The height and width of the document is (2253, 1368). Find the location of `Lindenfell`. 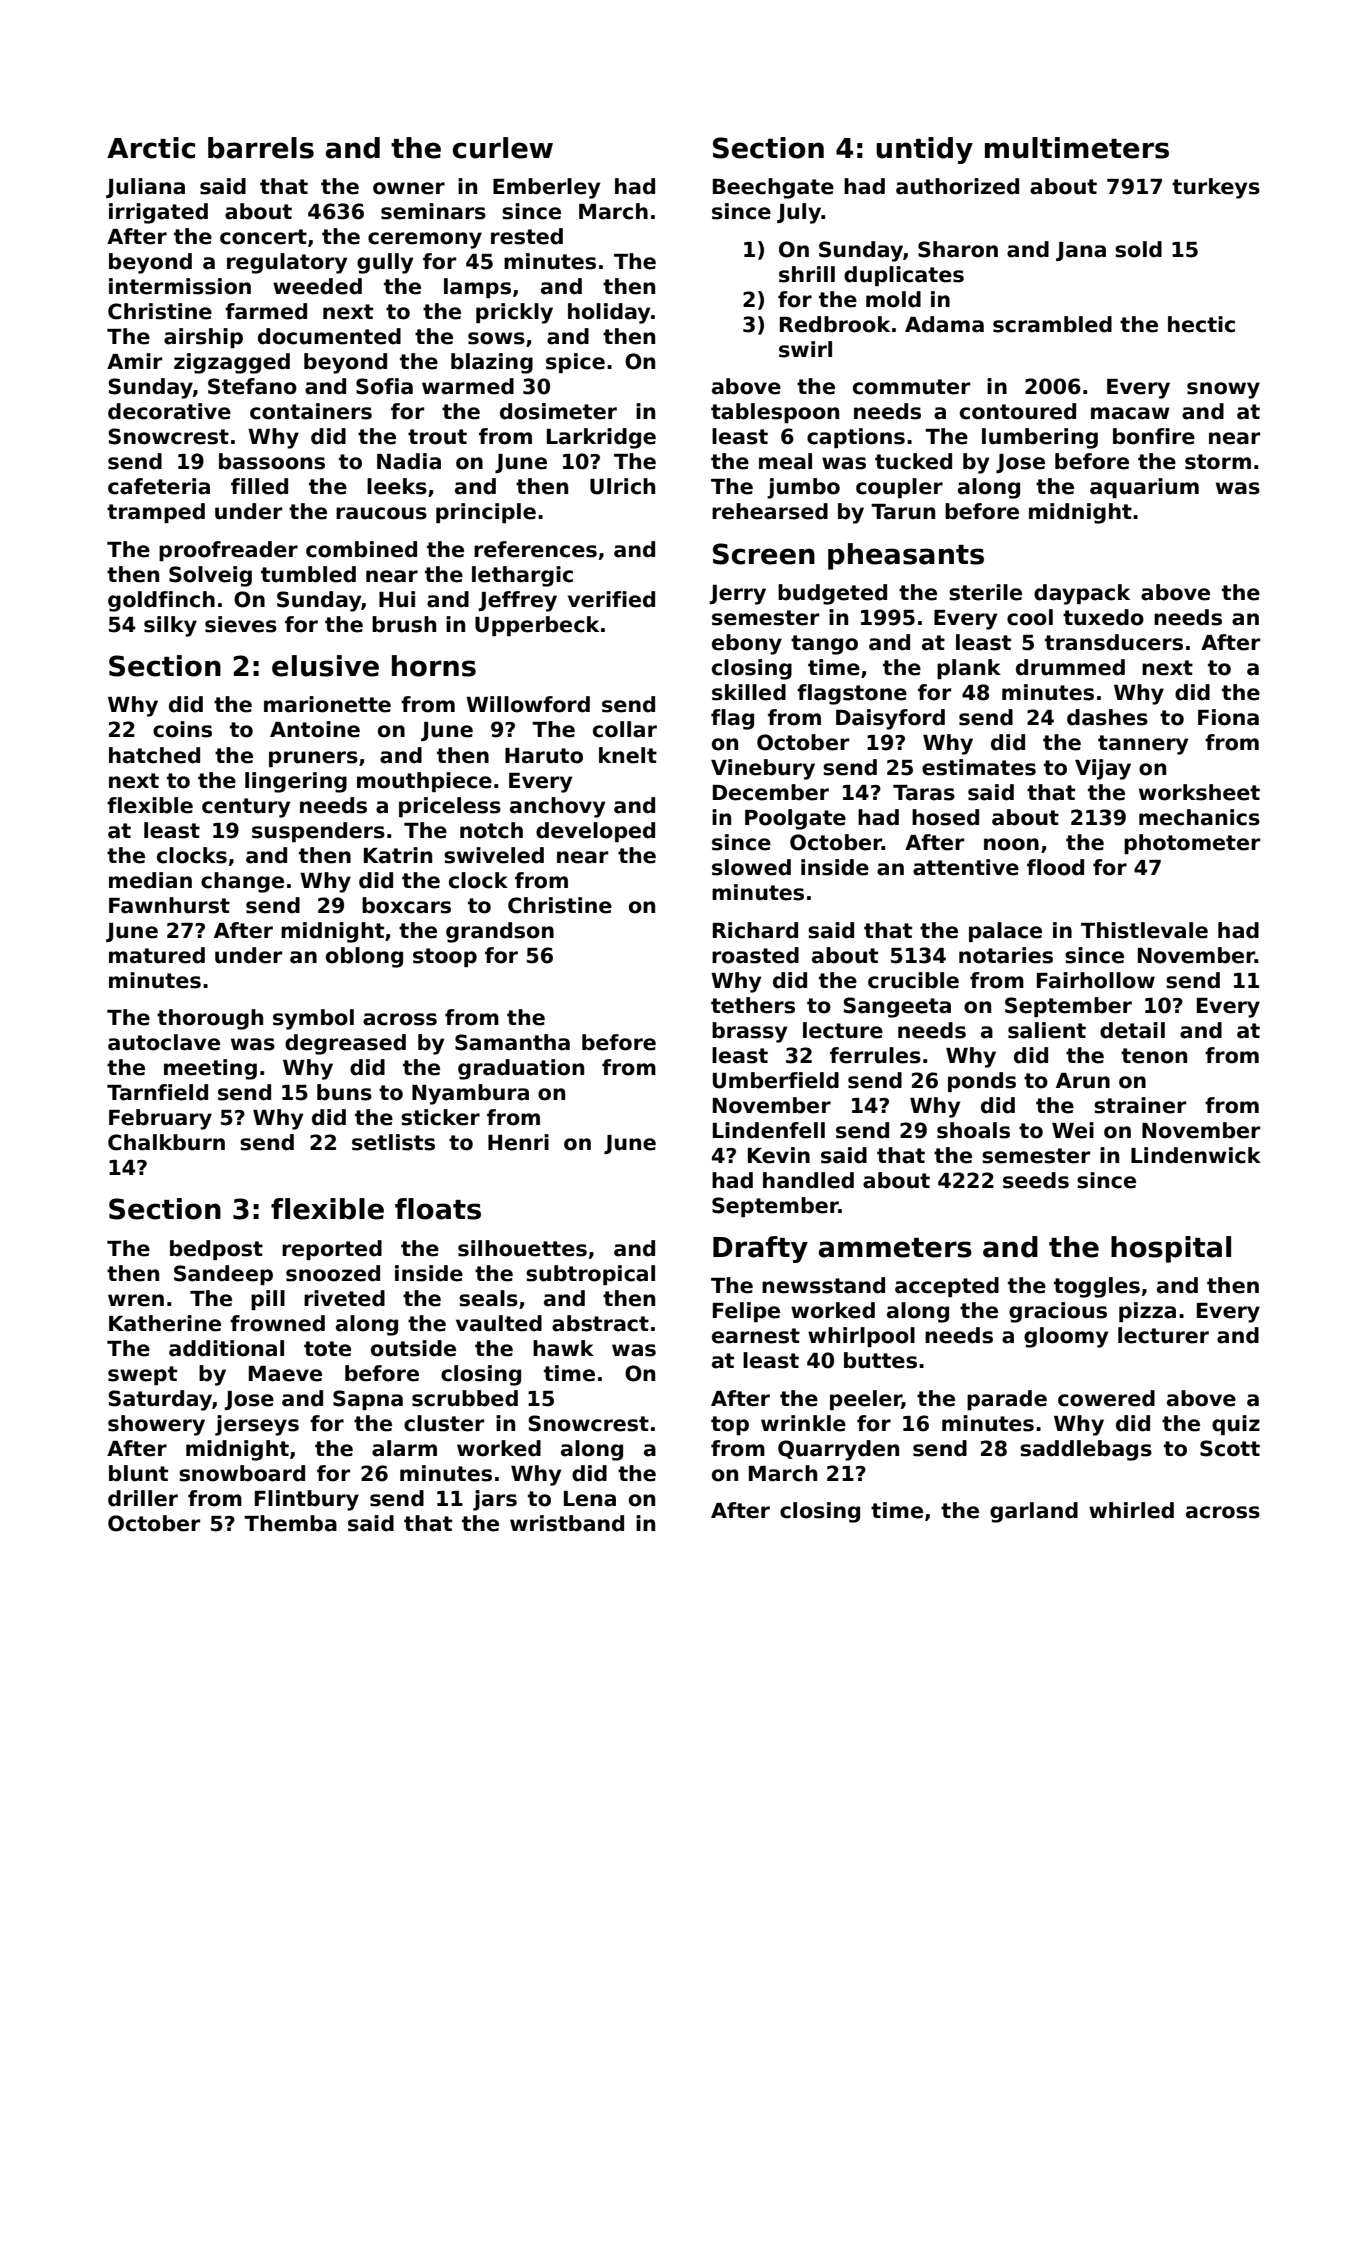

Lindenfell is located at coordinates (769, 1130).
